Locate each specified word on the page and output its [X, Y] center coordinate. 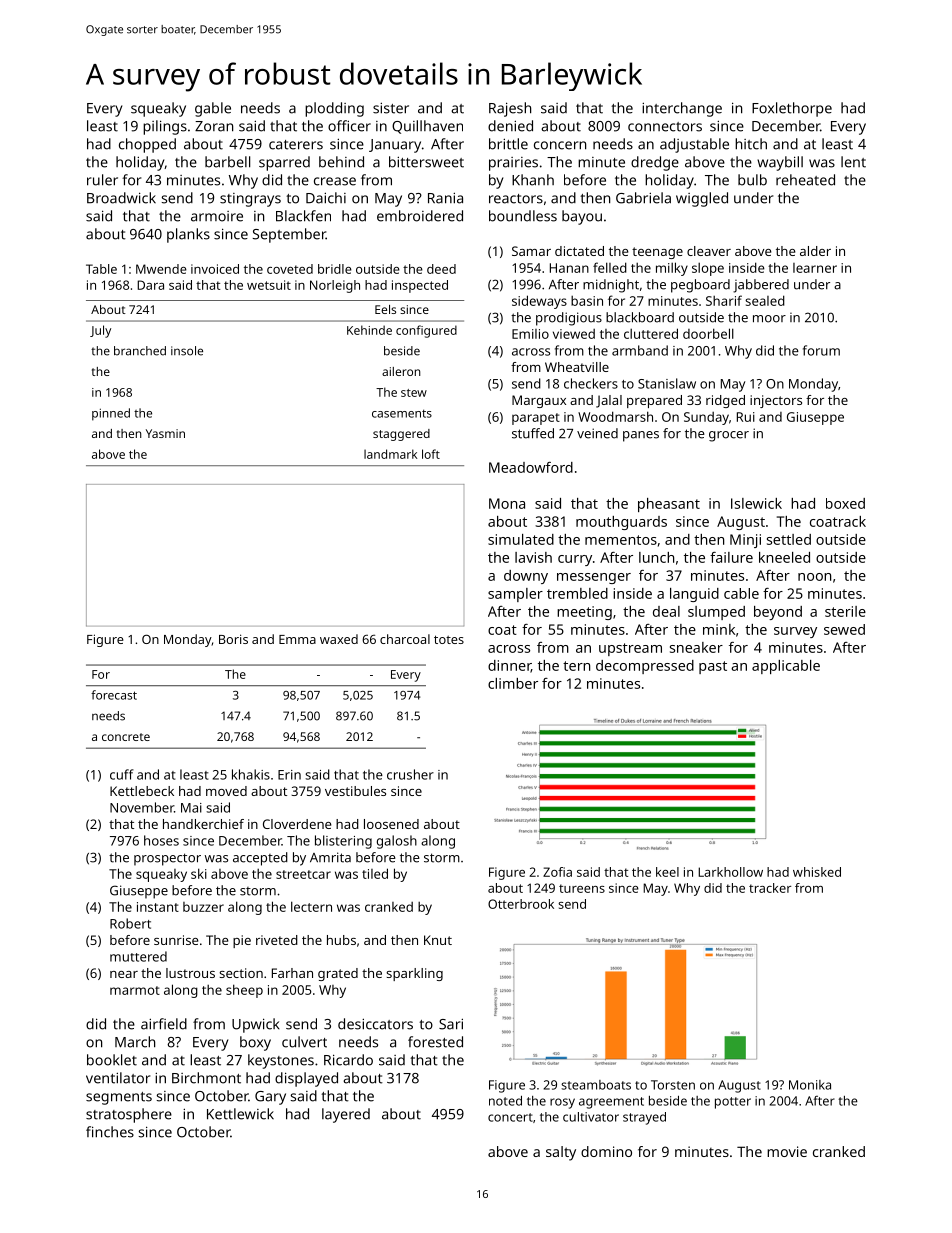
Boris [233, 639]
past [713, 667]
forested [435, 1042]
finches [110, 1132]
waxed [339, 639]
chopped [147, 145]
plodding [334, 109]
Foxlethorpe [792, 109]
